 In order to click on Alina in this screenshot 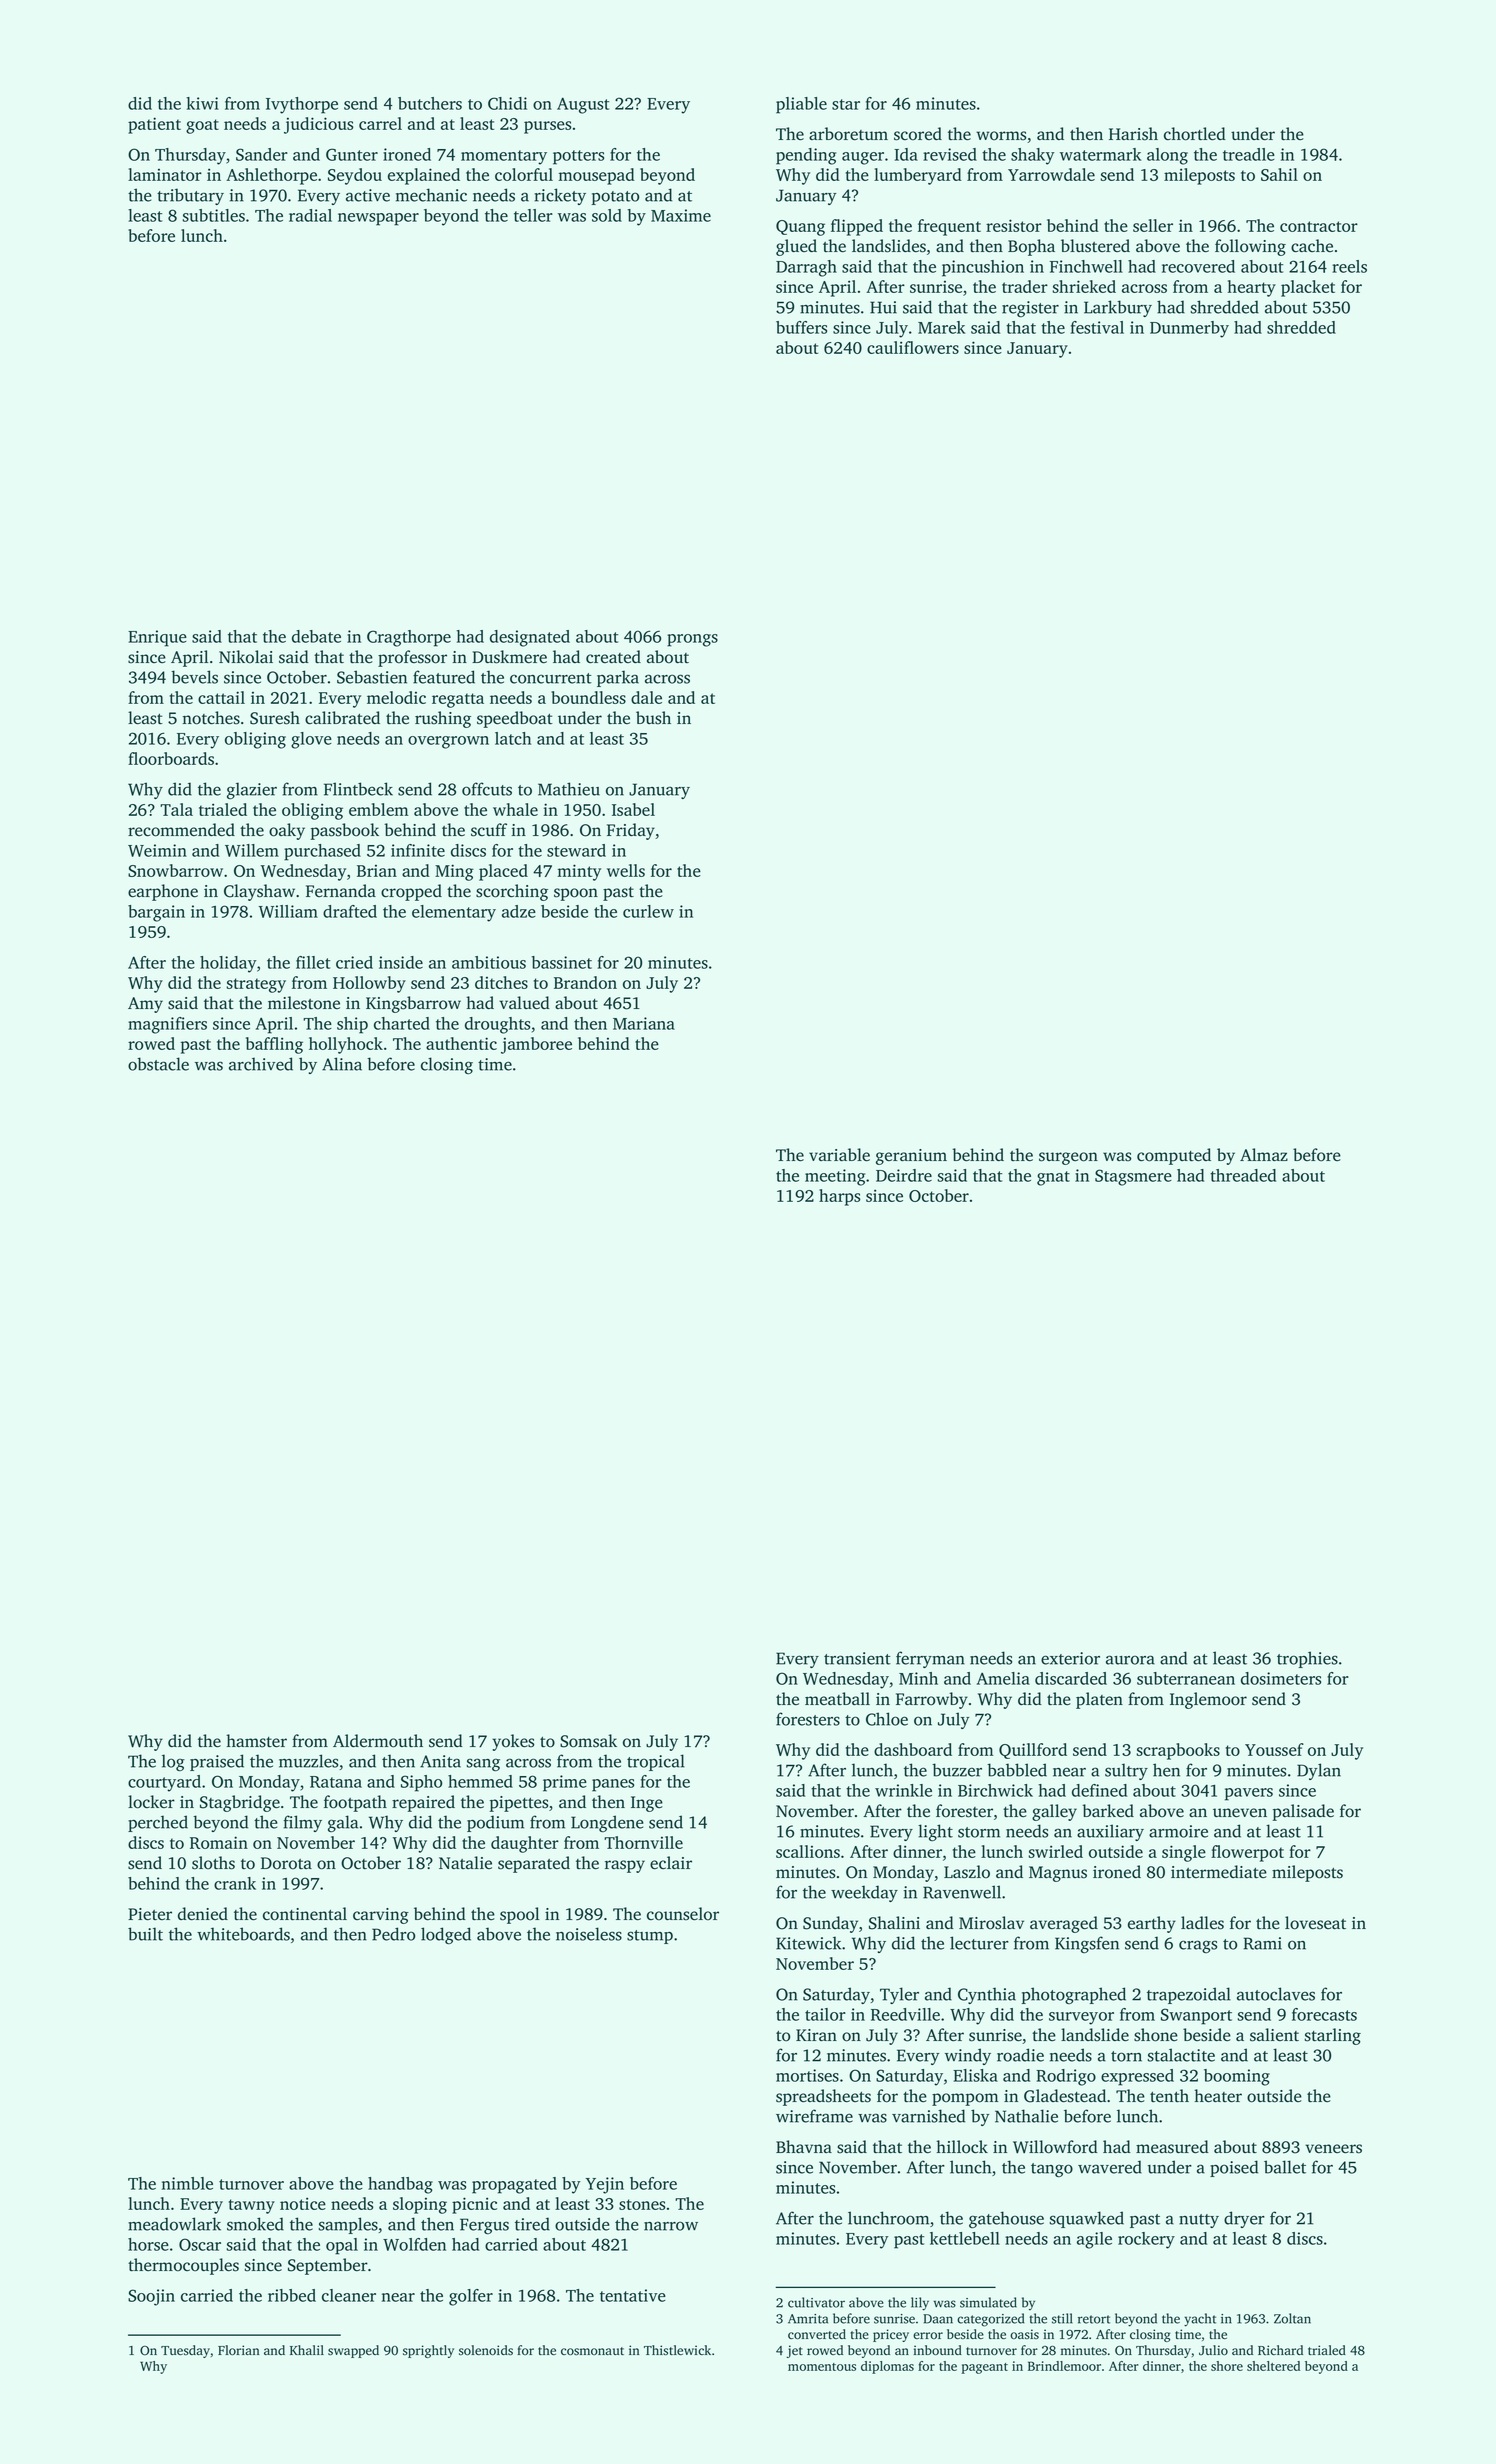, I will do `click(342, 1064)`.
